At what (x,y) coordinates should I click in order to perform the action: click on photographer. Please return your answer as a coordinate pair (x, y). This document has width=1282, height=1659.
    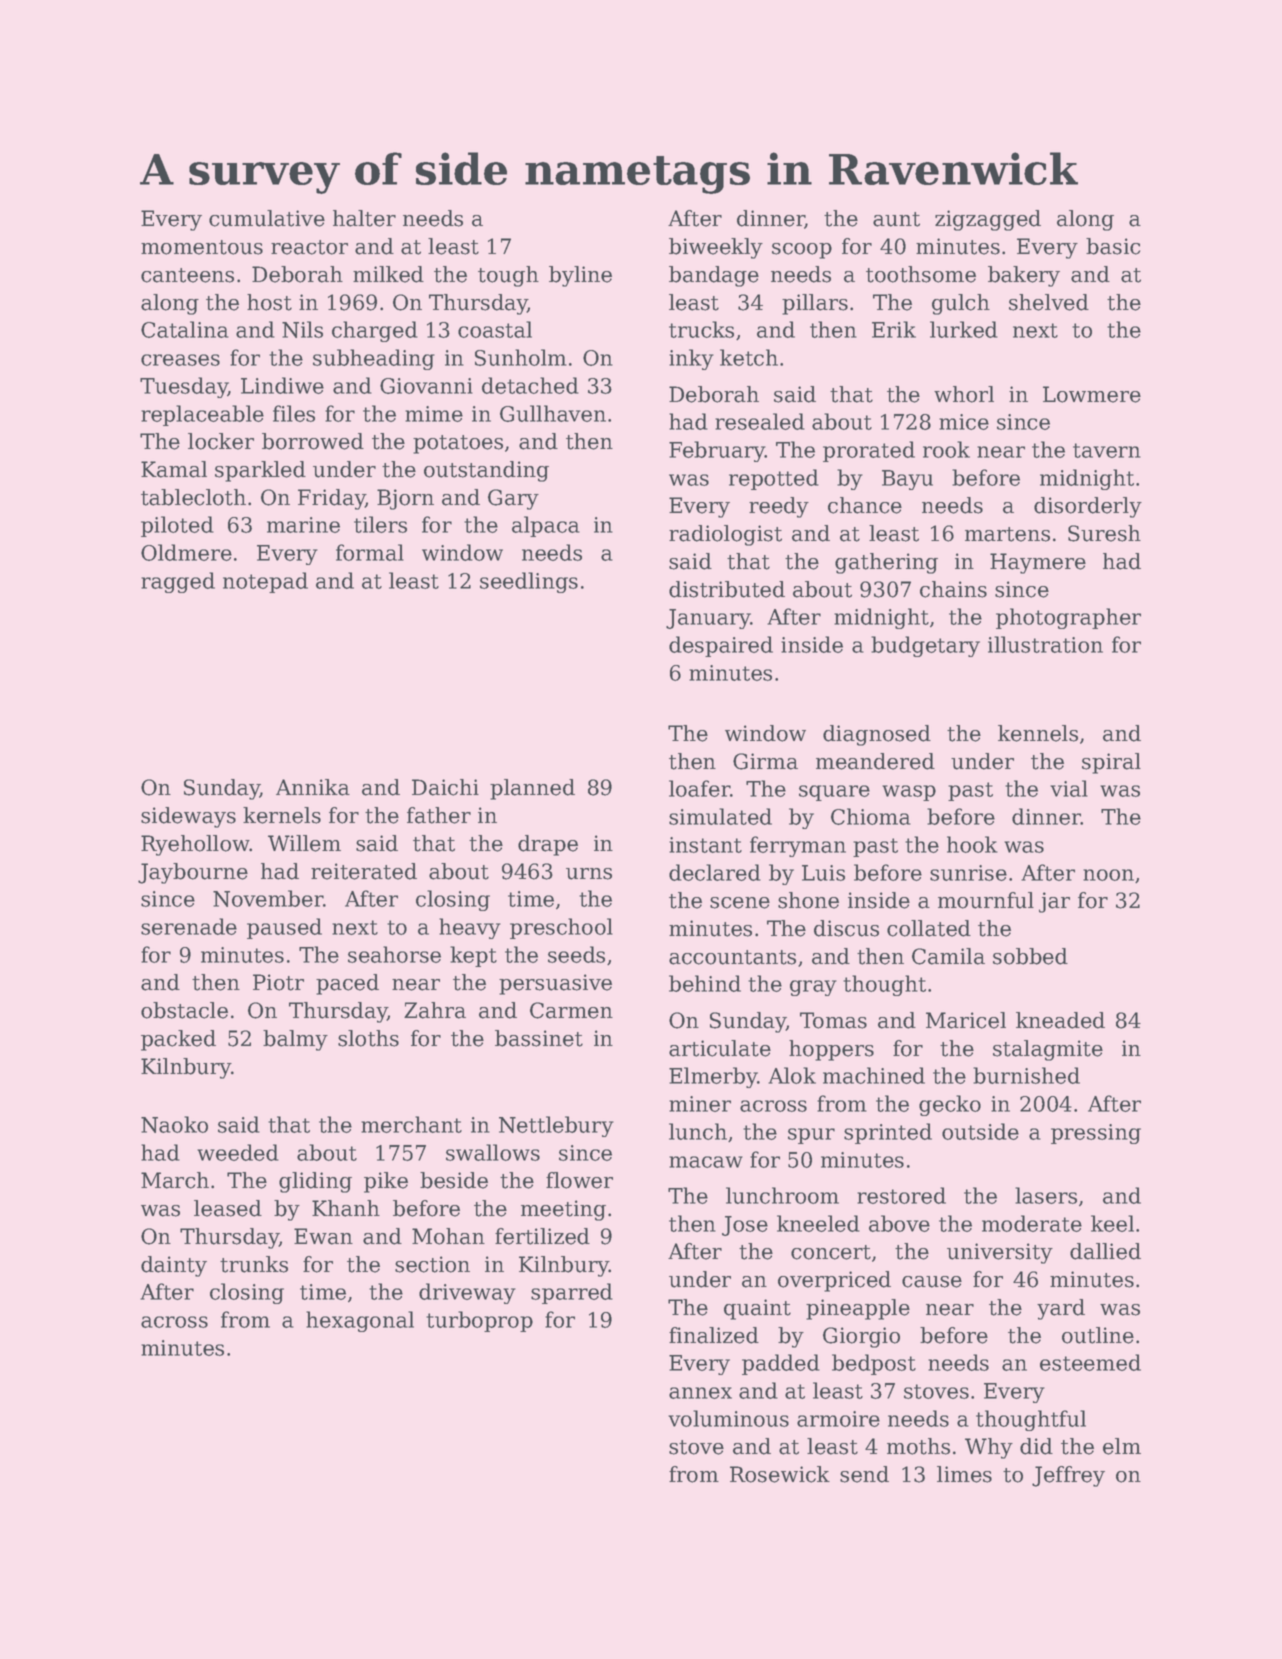
    Looking at the image, I should click on (1068, 618).
